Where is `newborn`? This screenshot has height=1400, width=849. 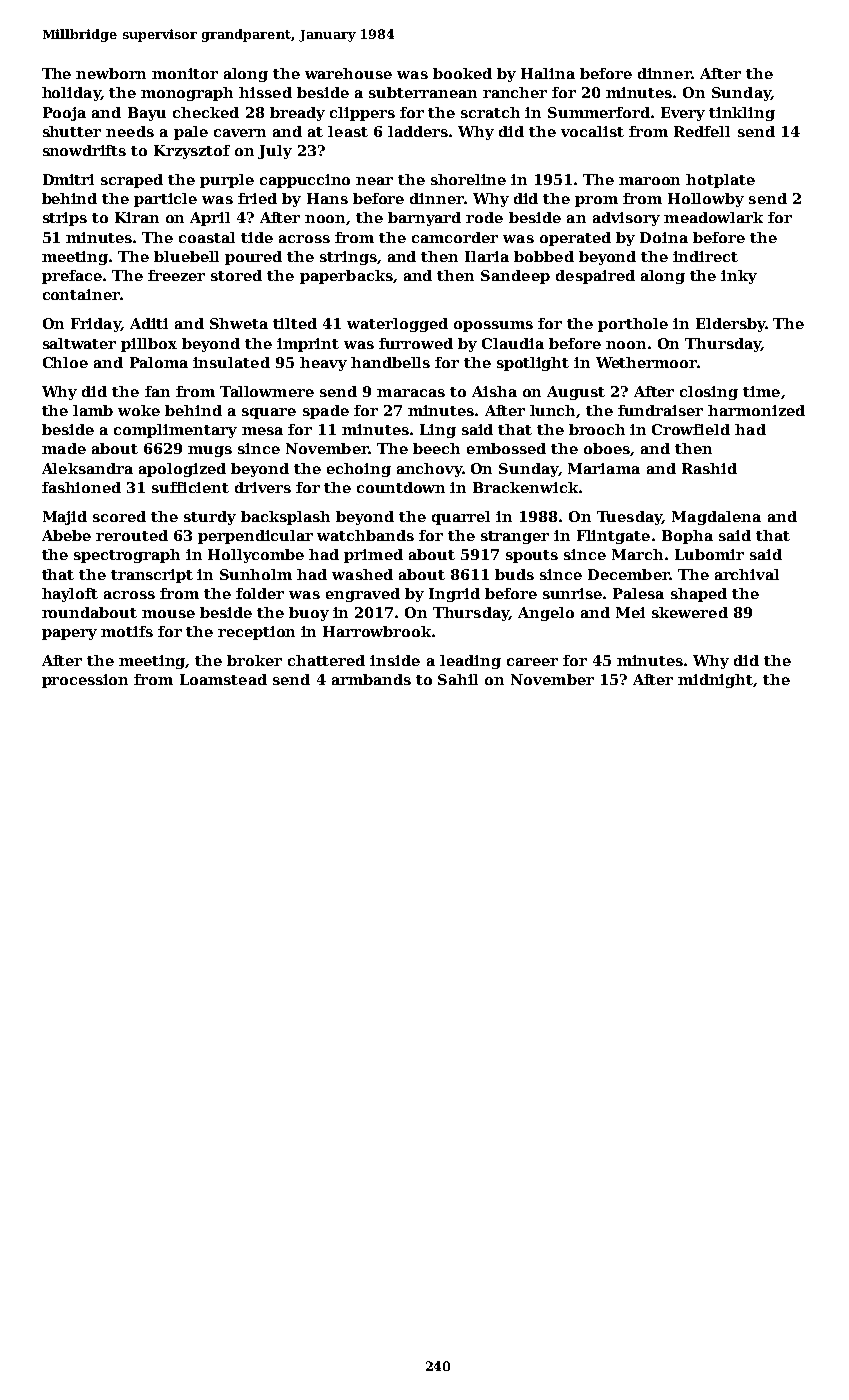 newborn is located at coordinates (111, 73).
